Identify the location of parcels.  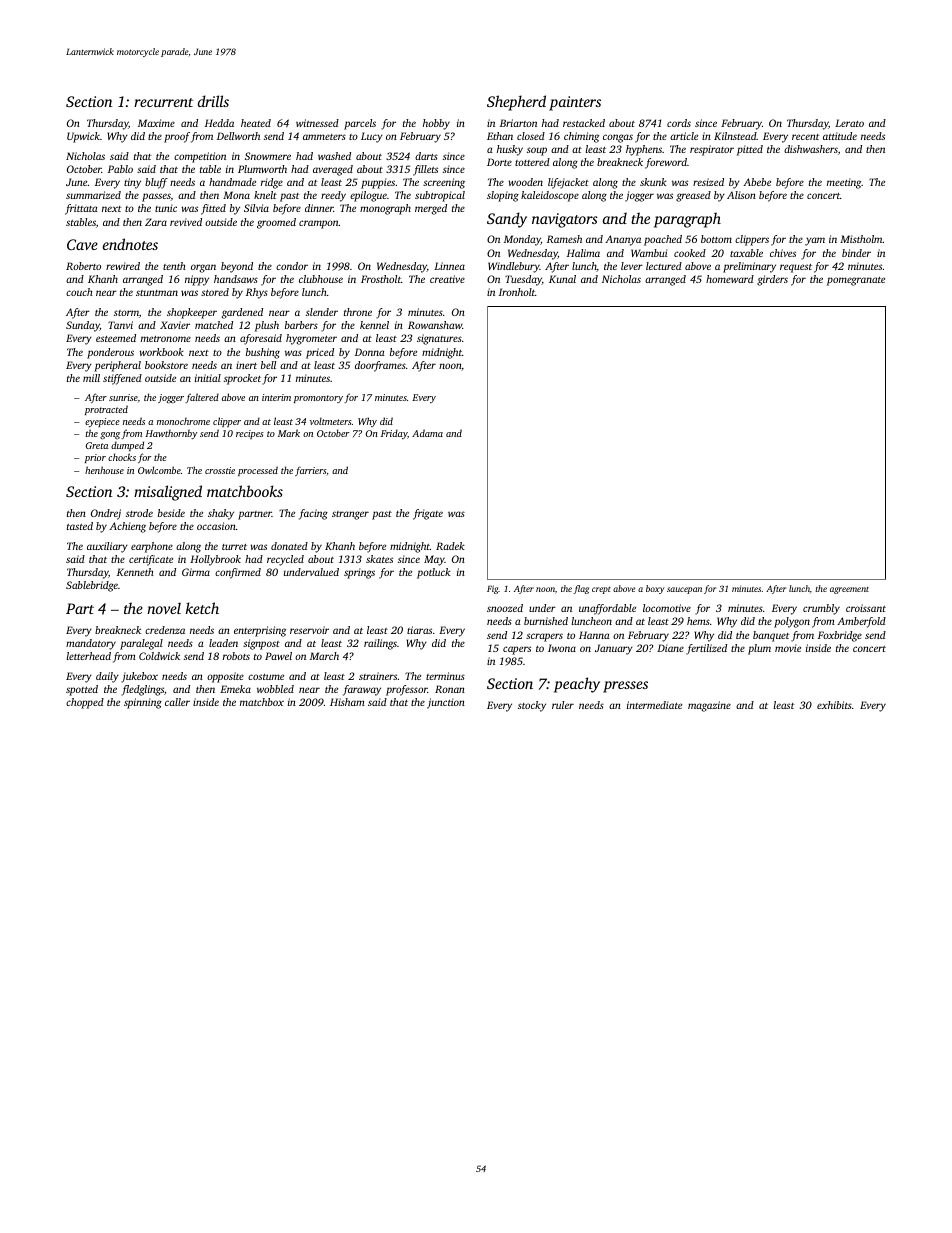
(360, 124).
